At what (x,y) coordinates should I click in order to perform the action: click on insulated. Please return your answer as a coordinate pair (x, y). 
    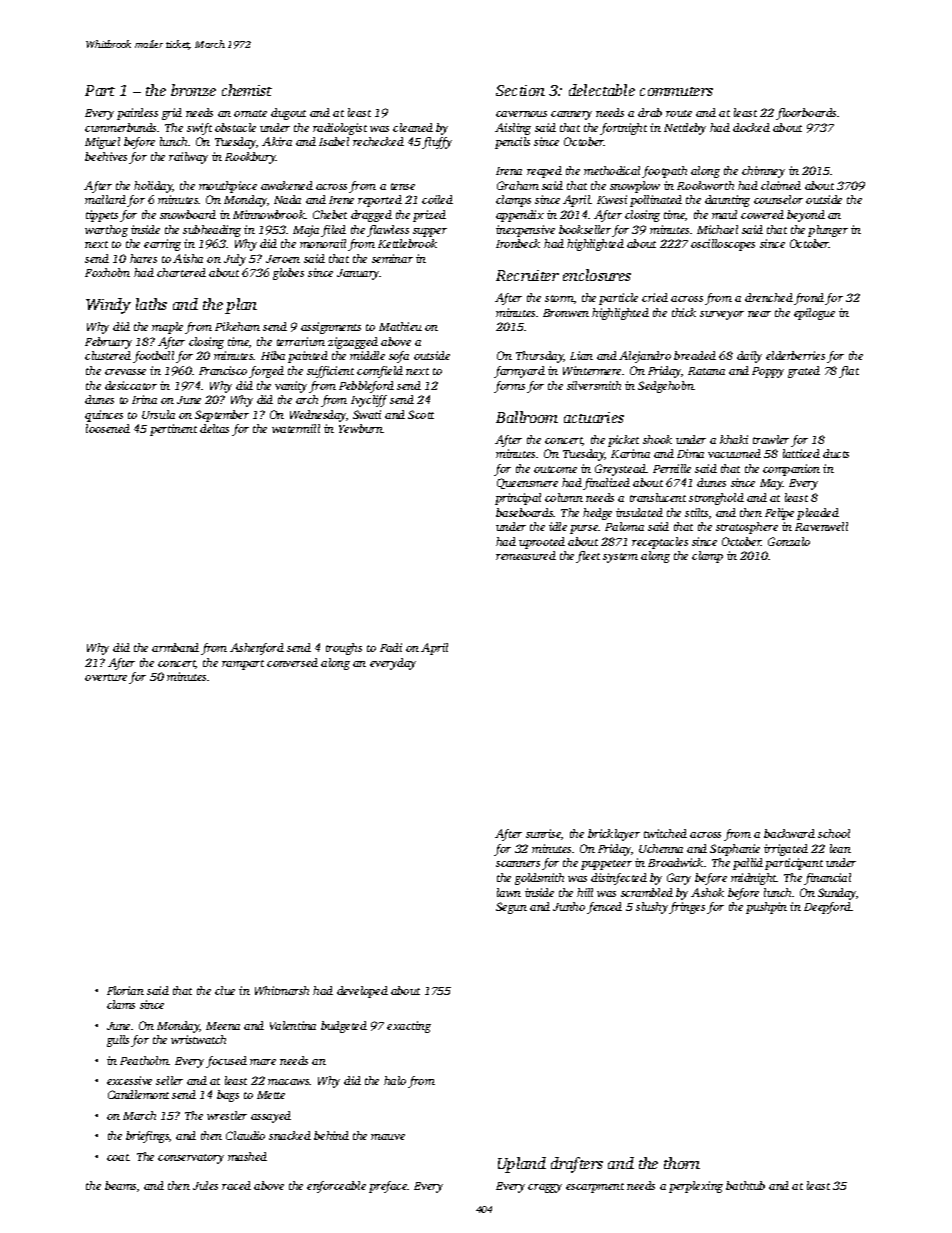
    Looking at the image, I should click on (639, 512).
